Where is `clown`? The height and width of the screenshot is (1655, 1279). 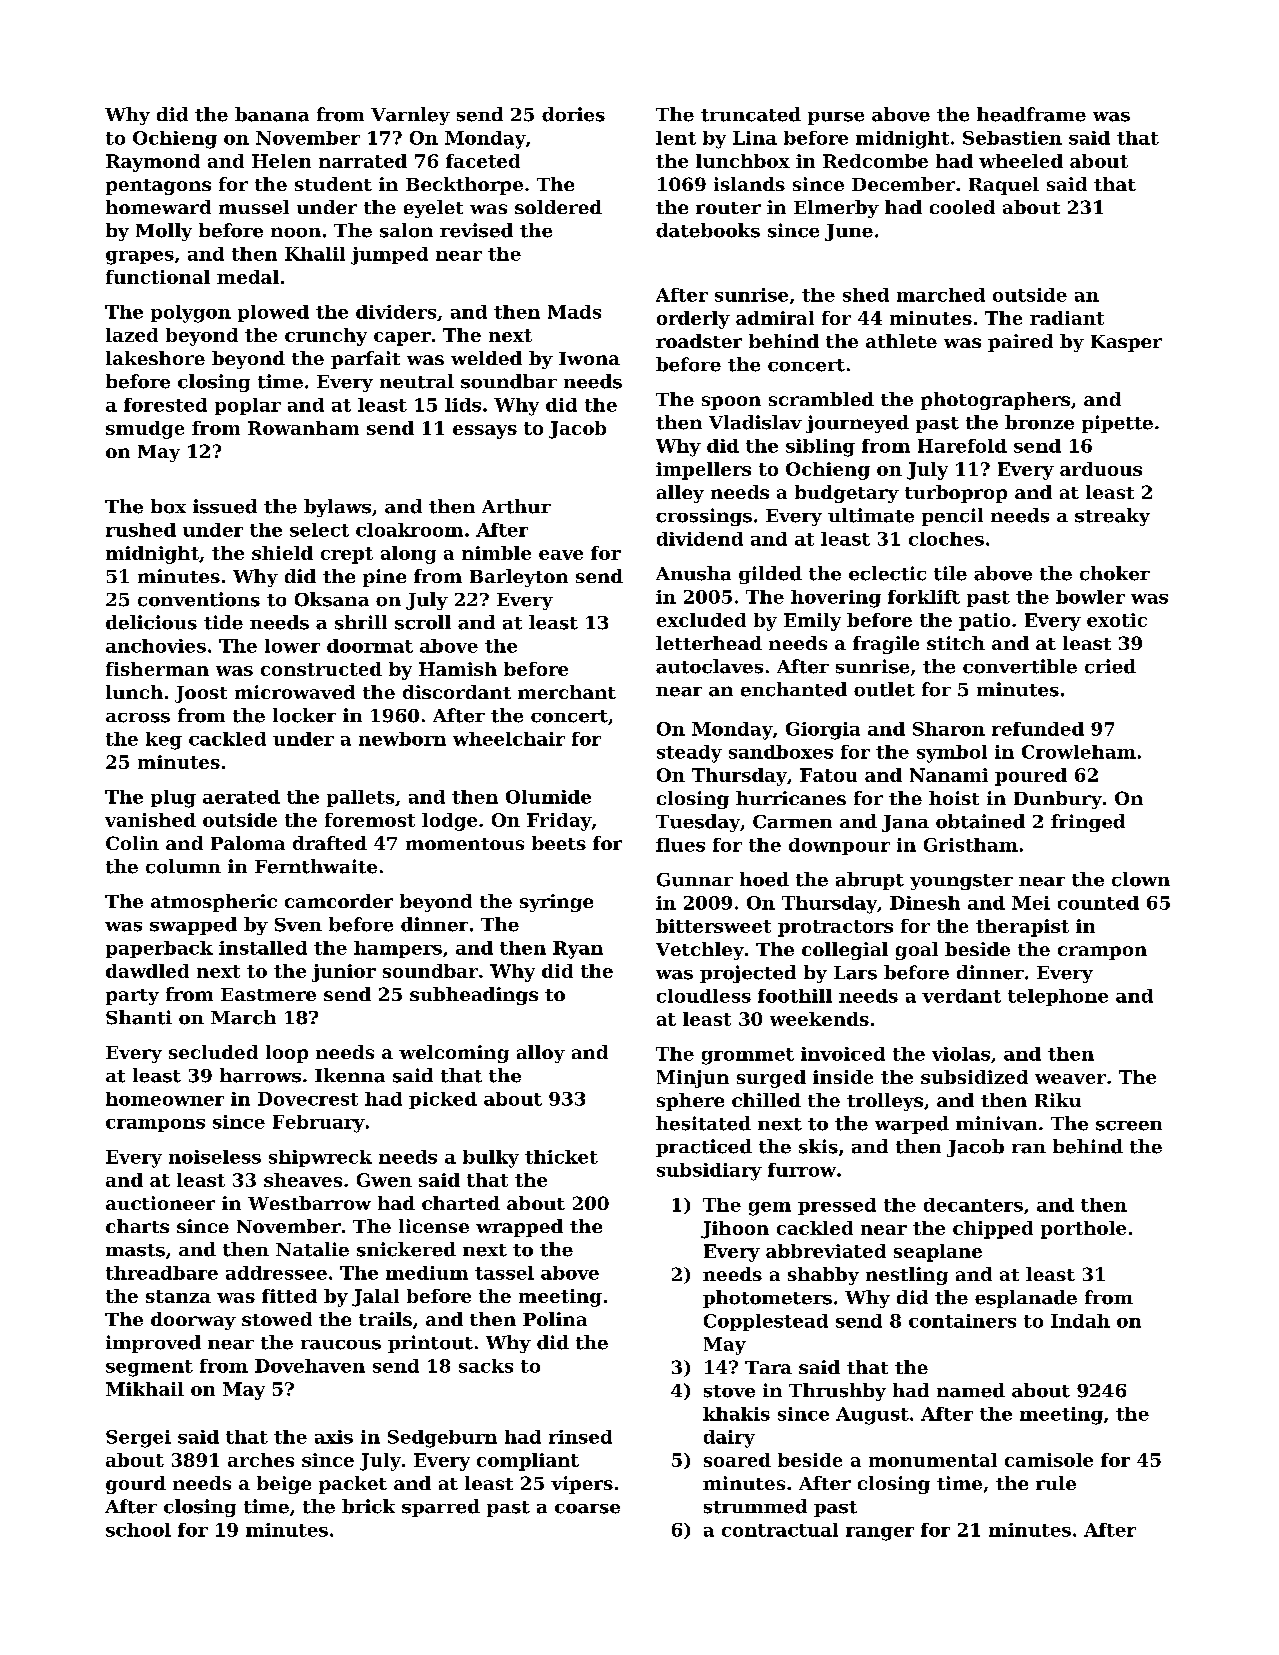 clown is located at coordinates (1141, 879).
